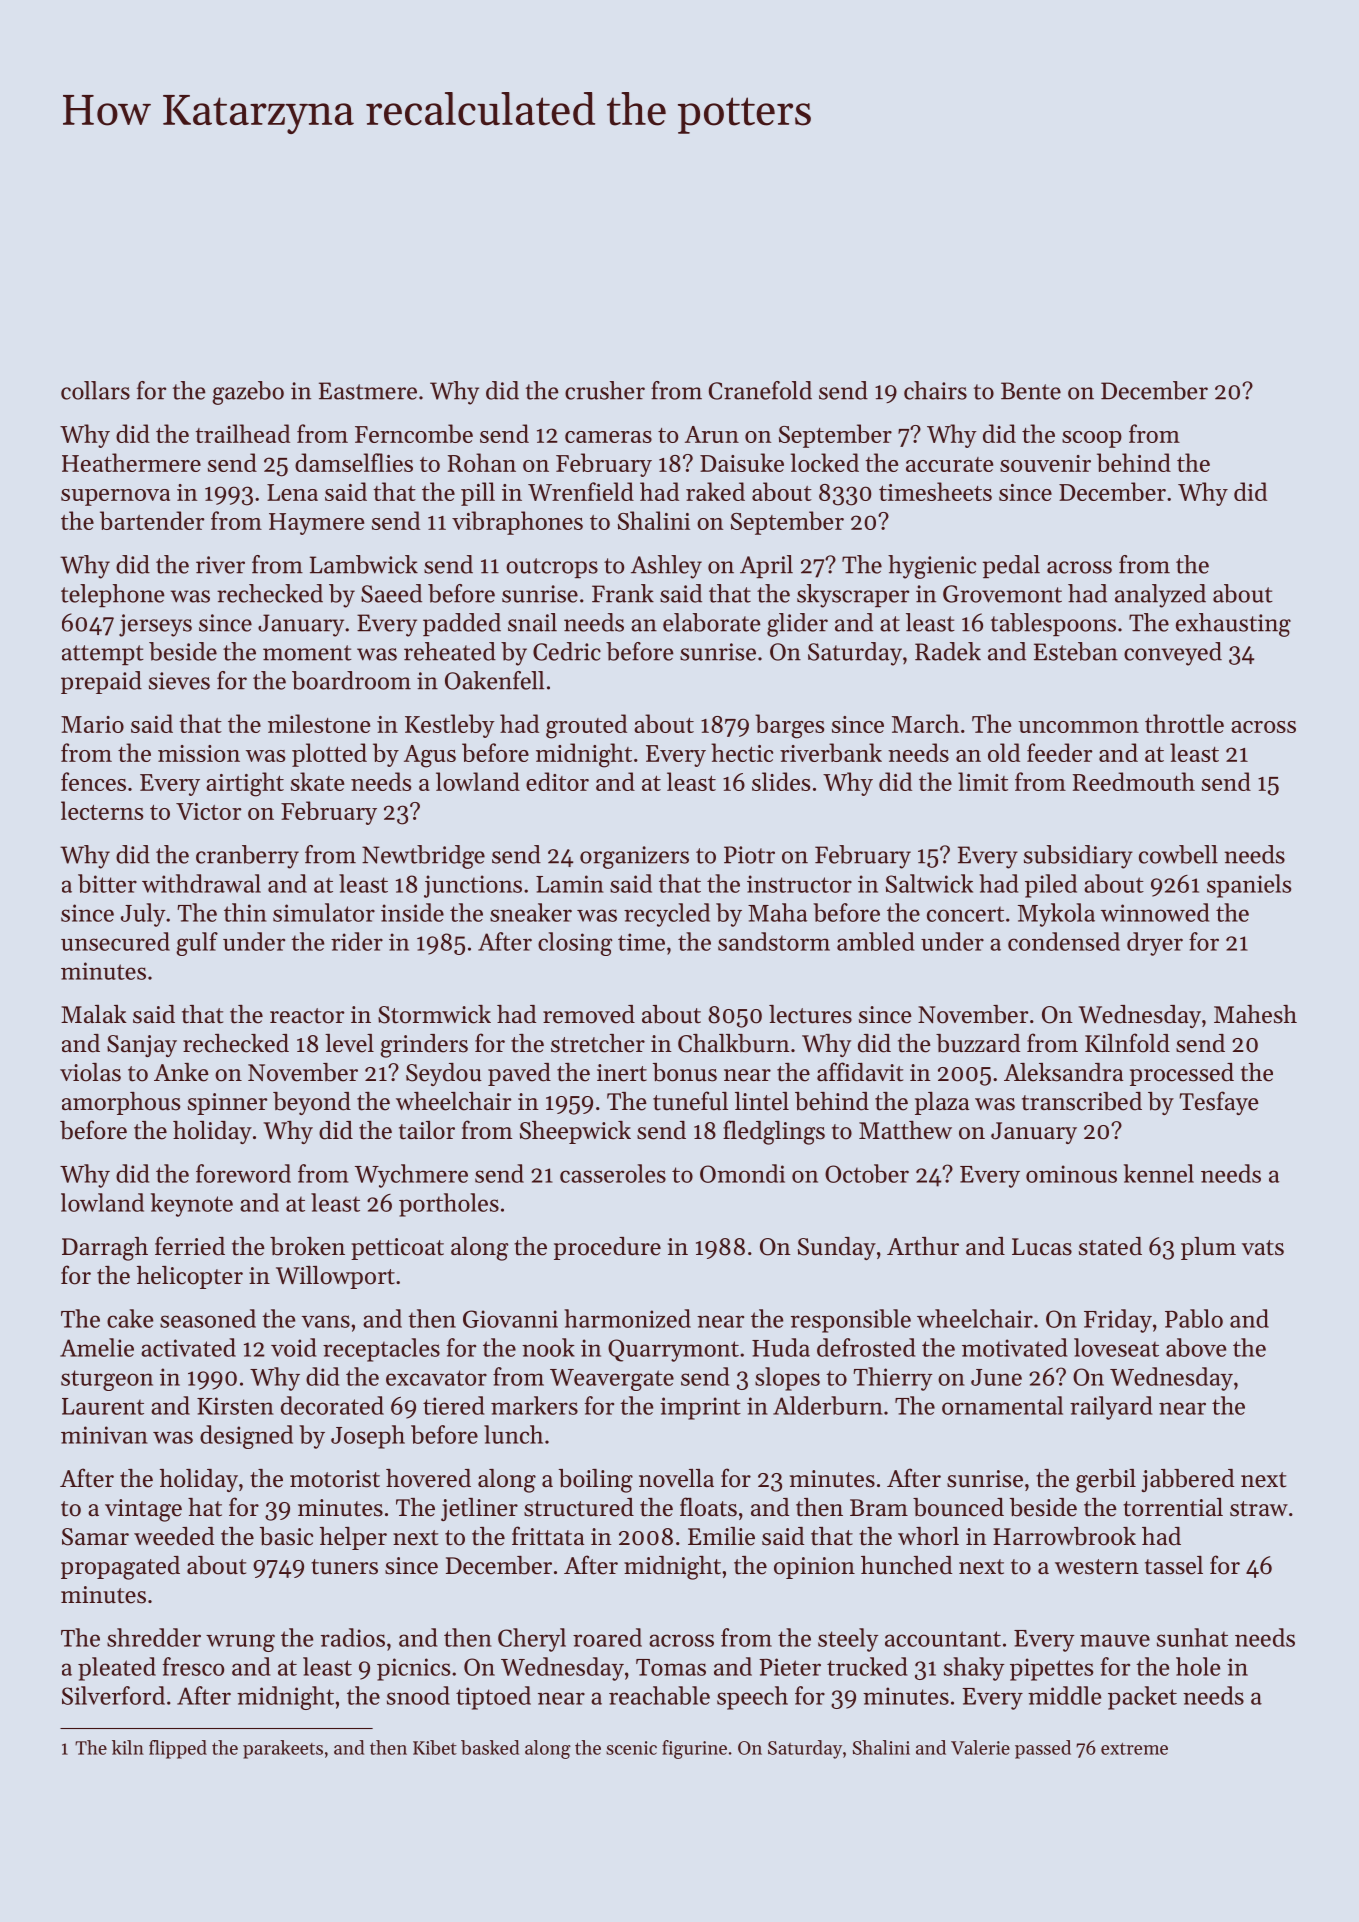 Image resolution: width=1359 pixels, height=1922 pixels. What do you see at coordinates (243, 1173) in the image?
I see `foreword` at bounding box center [243, 1173].
